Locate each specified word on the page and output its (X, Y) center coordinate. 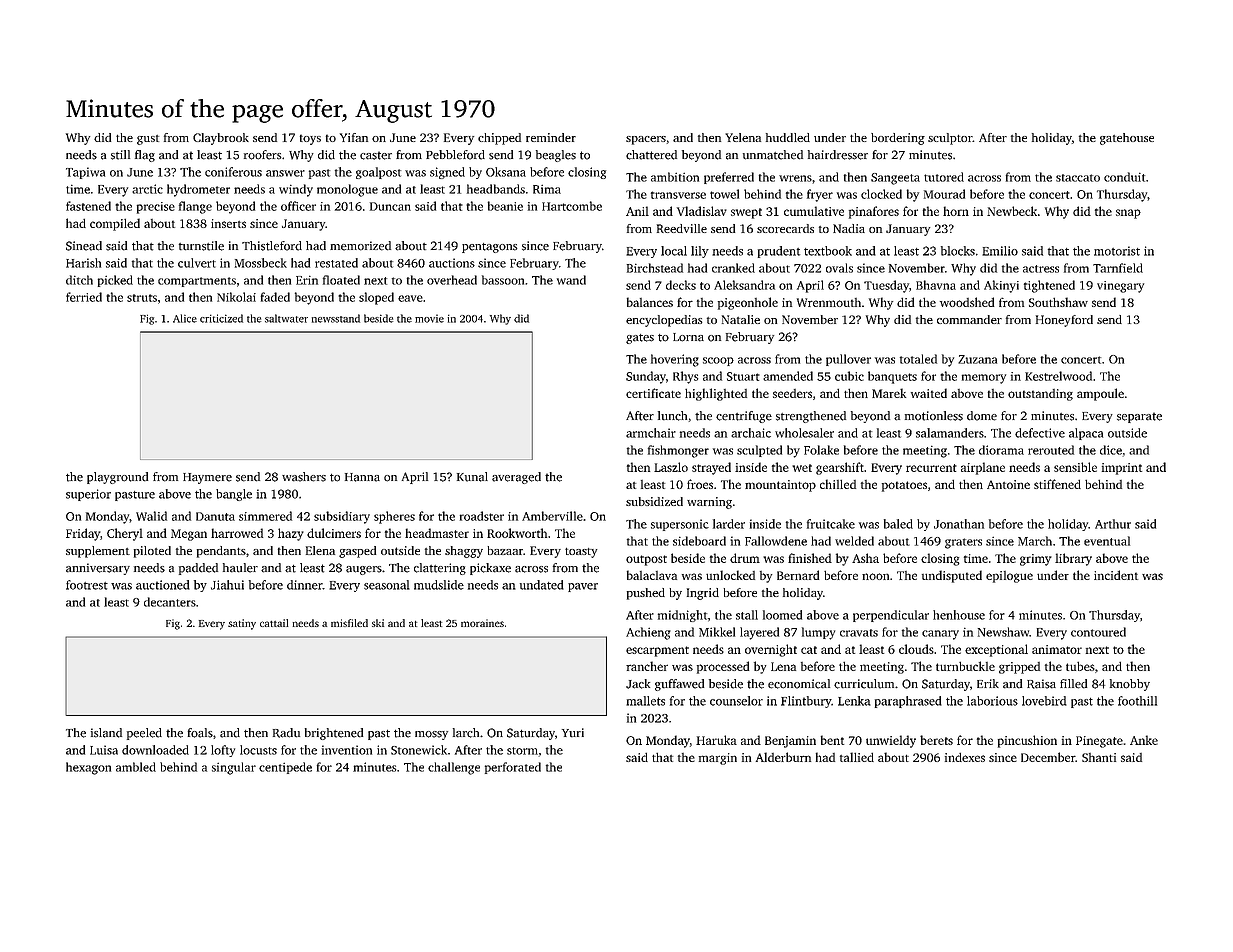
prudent (779, 252)
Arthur (1113, 524)
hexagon (88, 768)
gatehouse (1127, 139)
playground (117, 478)
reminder (551, 137)
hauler (240, 568)
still (120, 155)
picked (115, 281)
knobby (1130, 685)
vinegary (1120, 287)
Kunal (472, 477)
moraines (482, 623)
